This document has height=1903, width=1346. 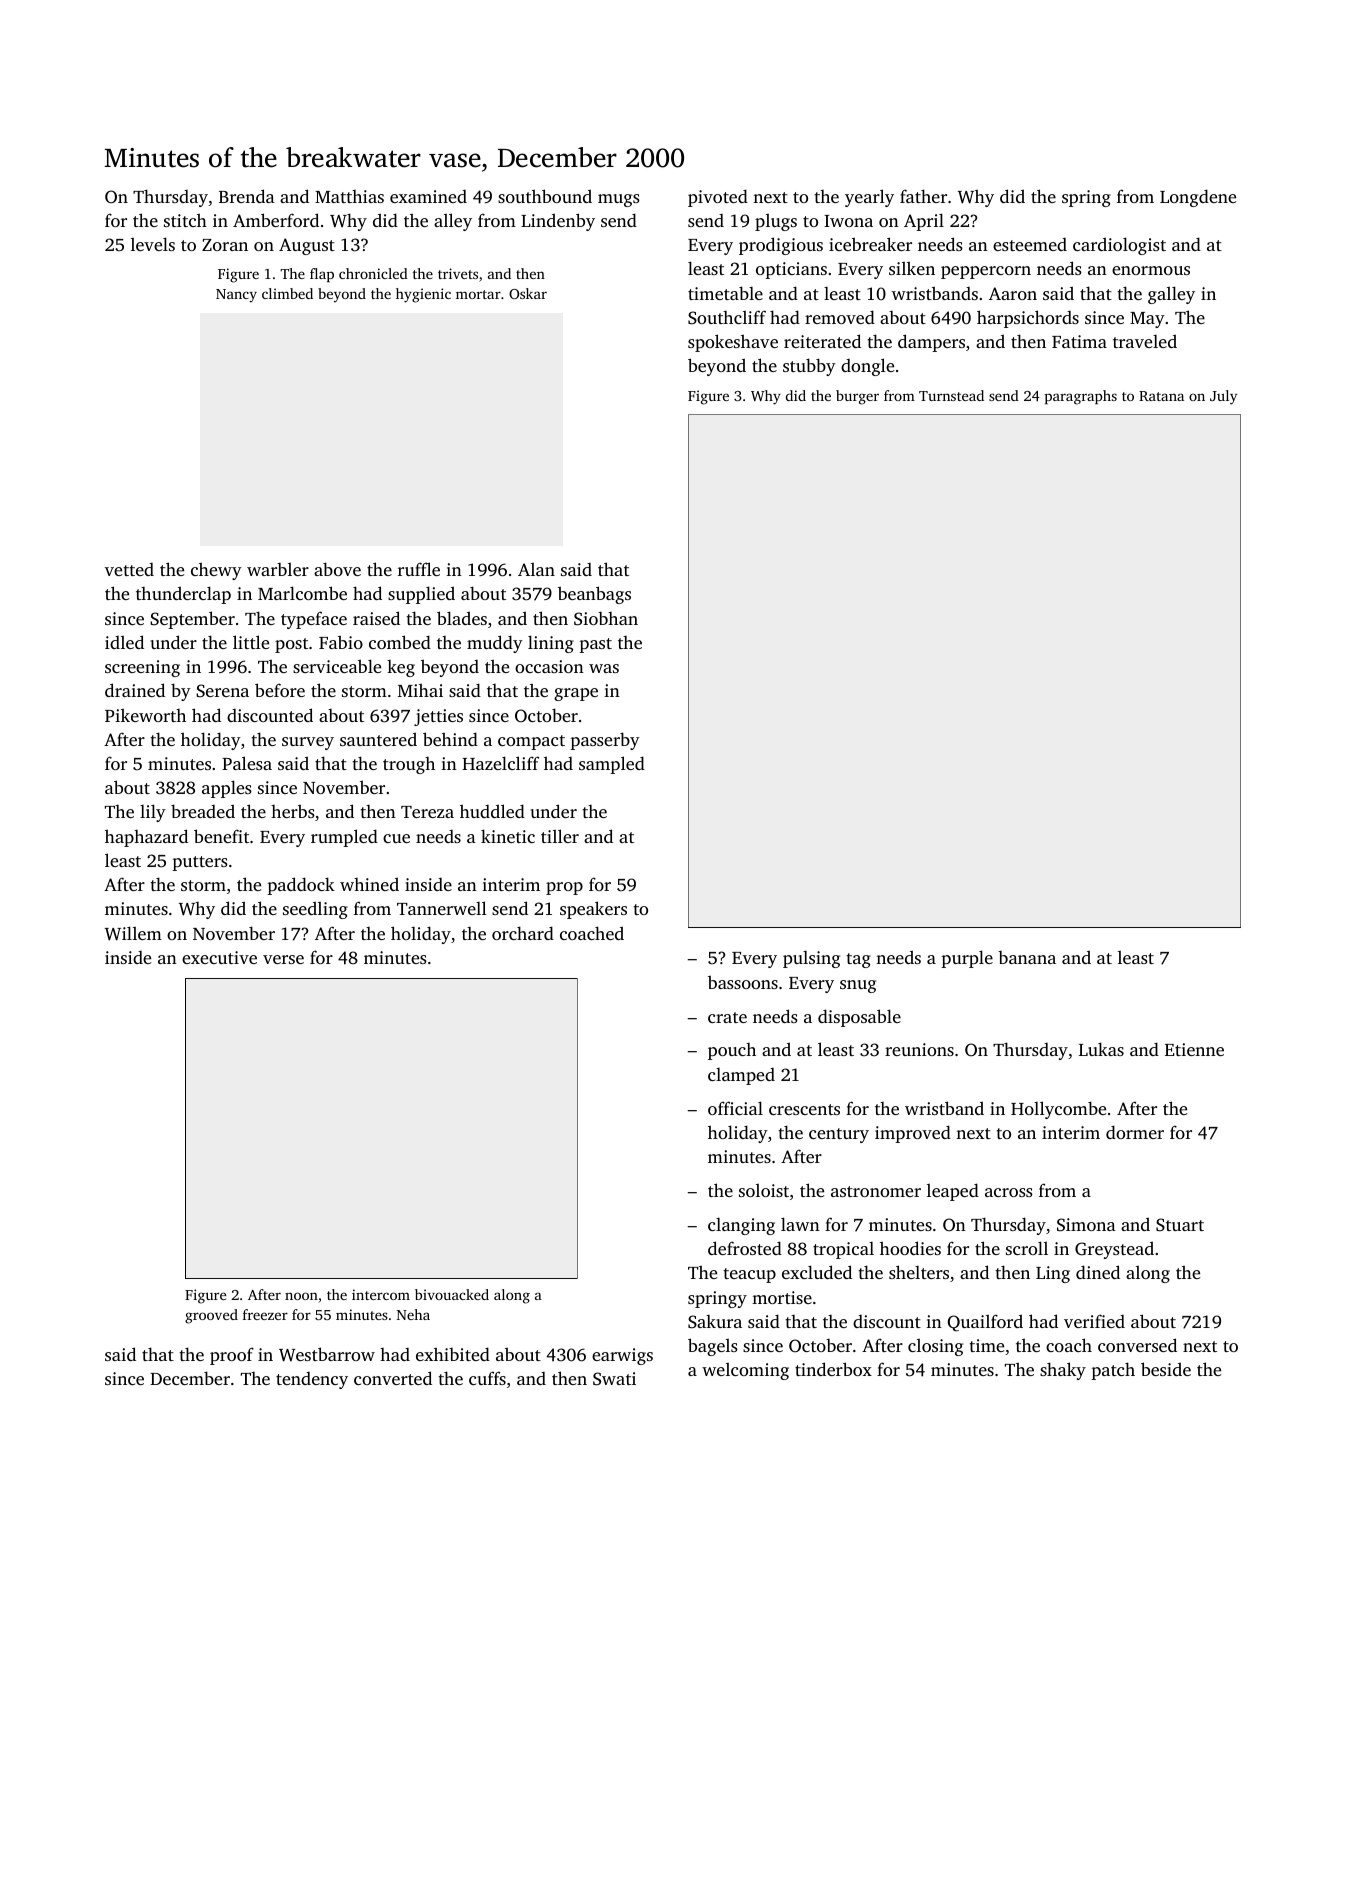 What do you see at coordinates (593, 910) in the document?
I see `speakers` at bounding box center [593, 910].
